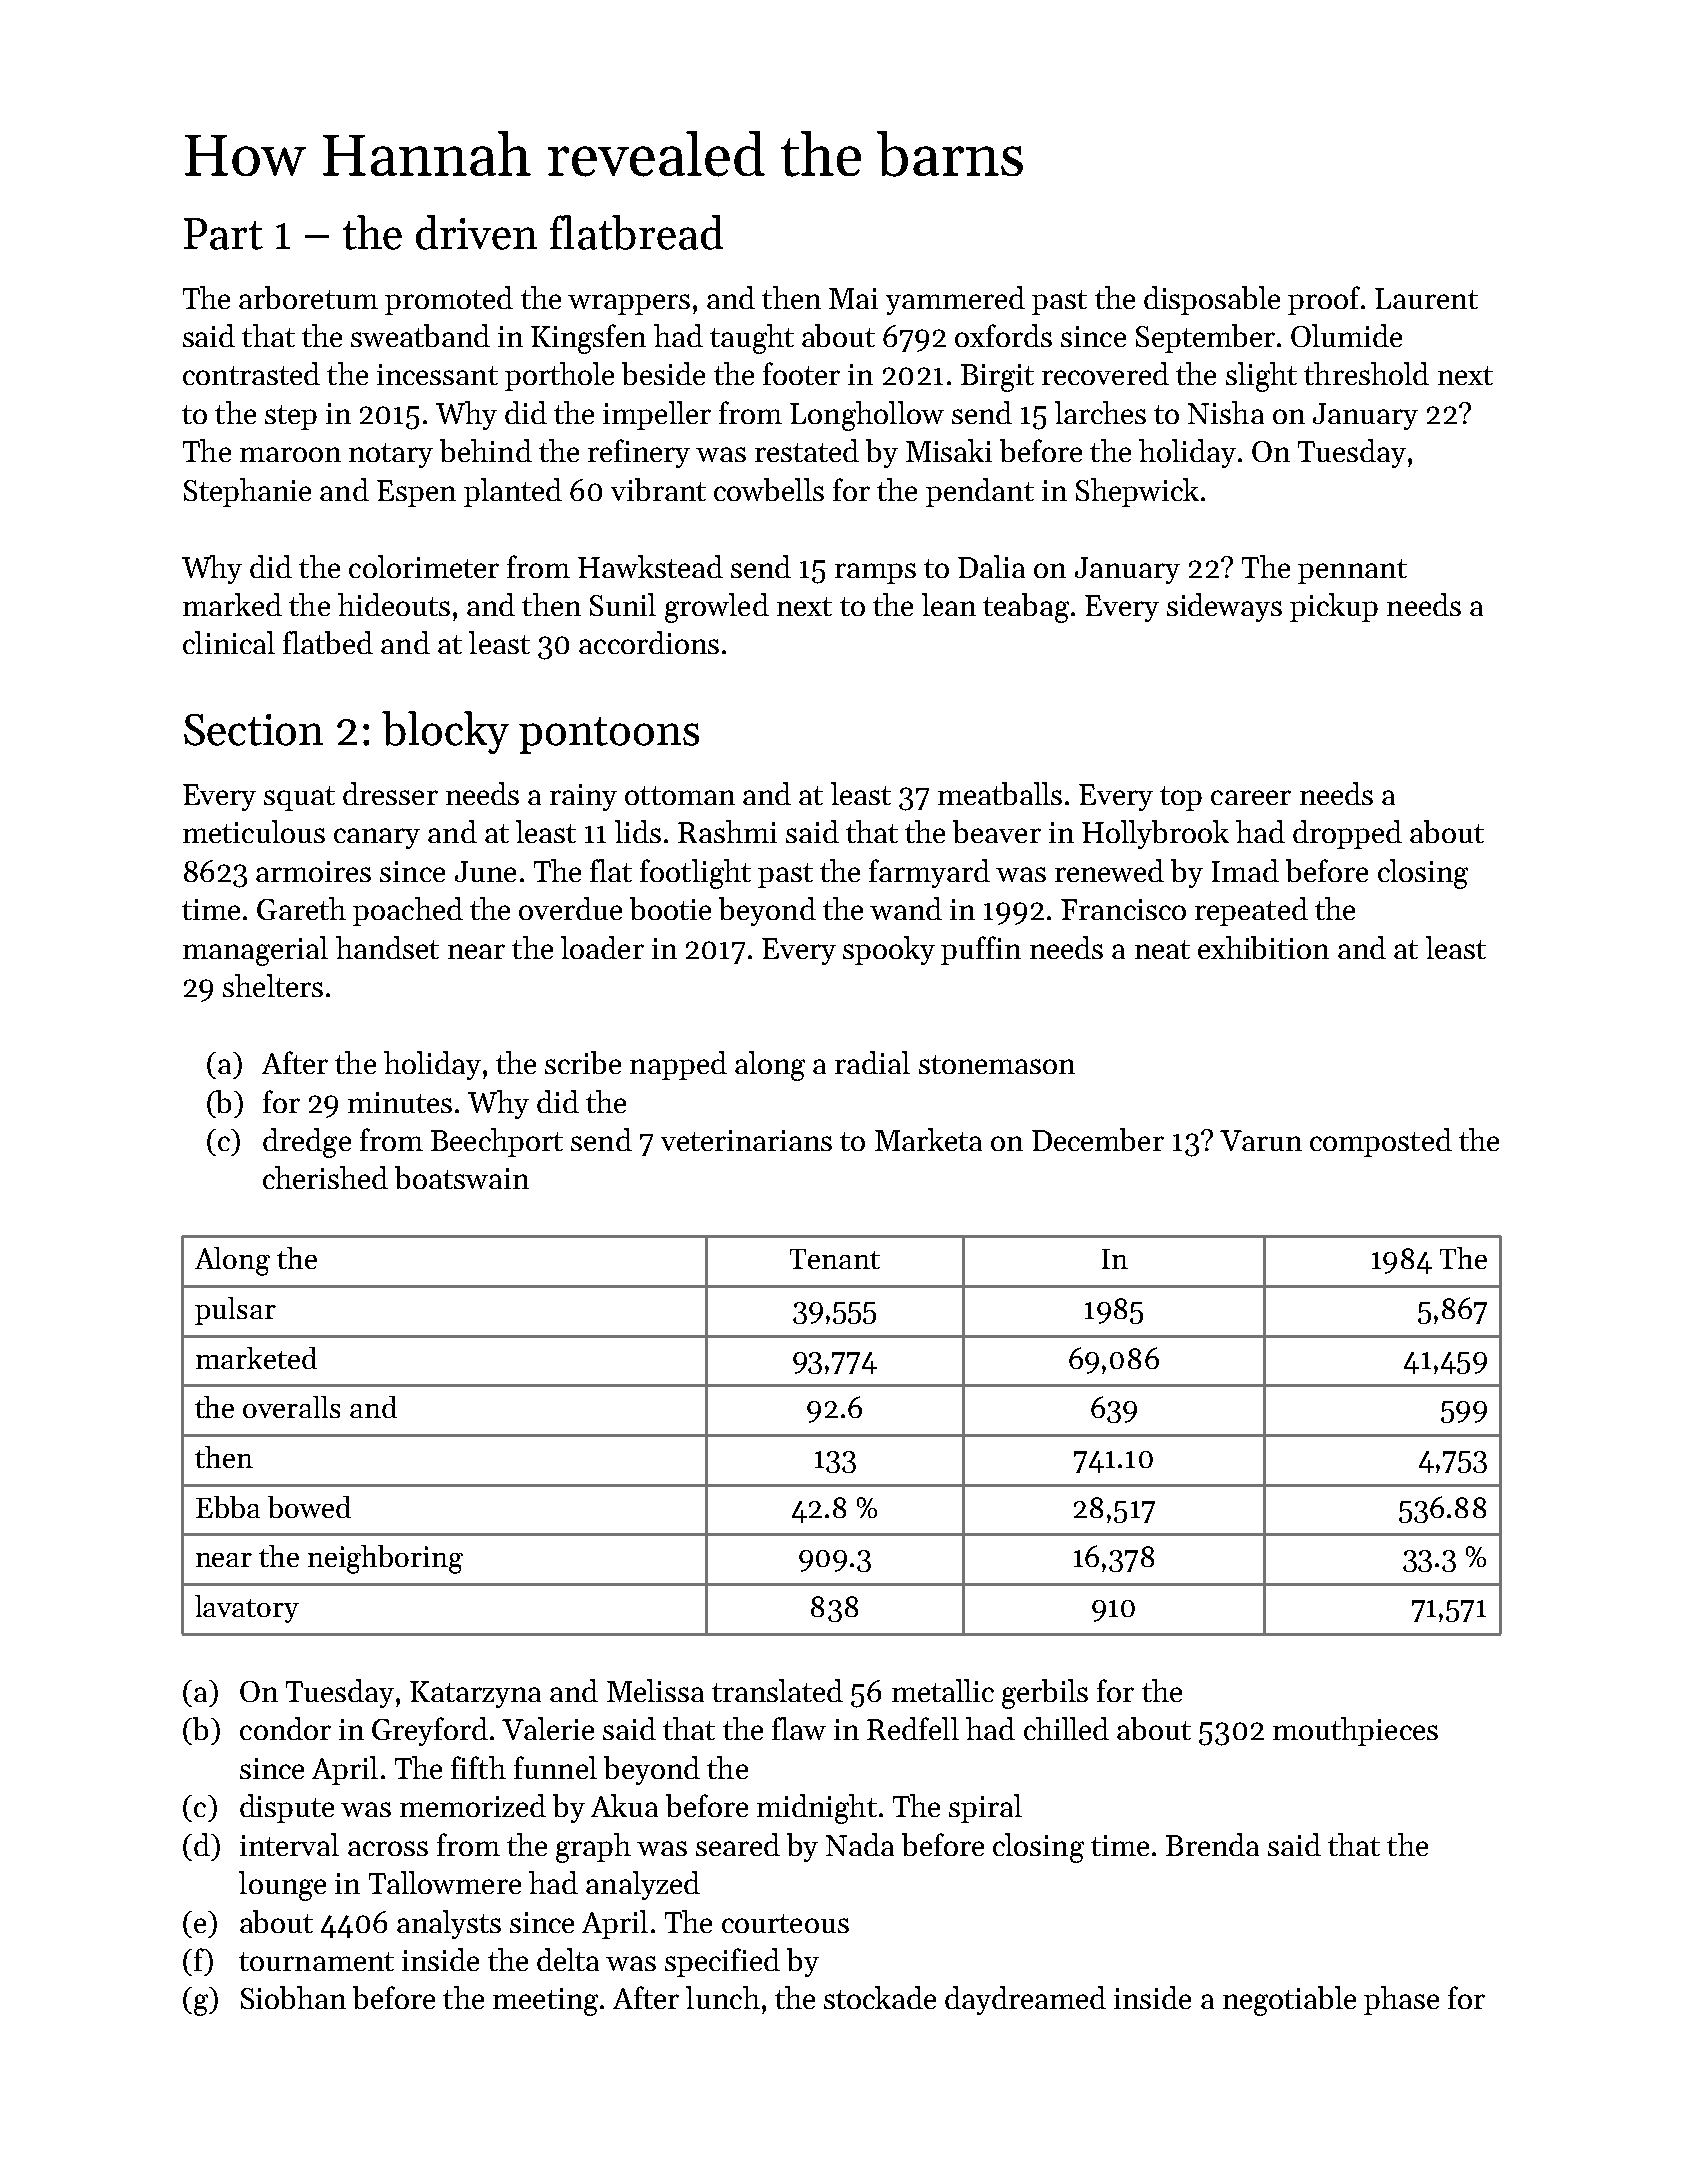  Describe the element at coordinates (316, 1961) in the document. I see `tournament` at that location.
